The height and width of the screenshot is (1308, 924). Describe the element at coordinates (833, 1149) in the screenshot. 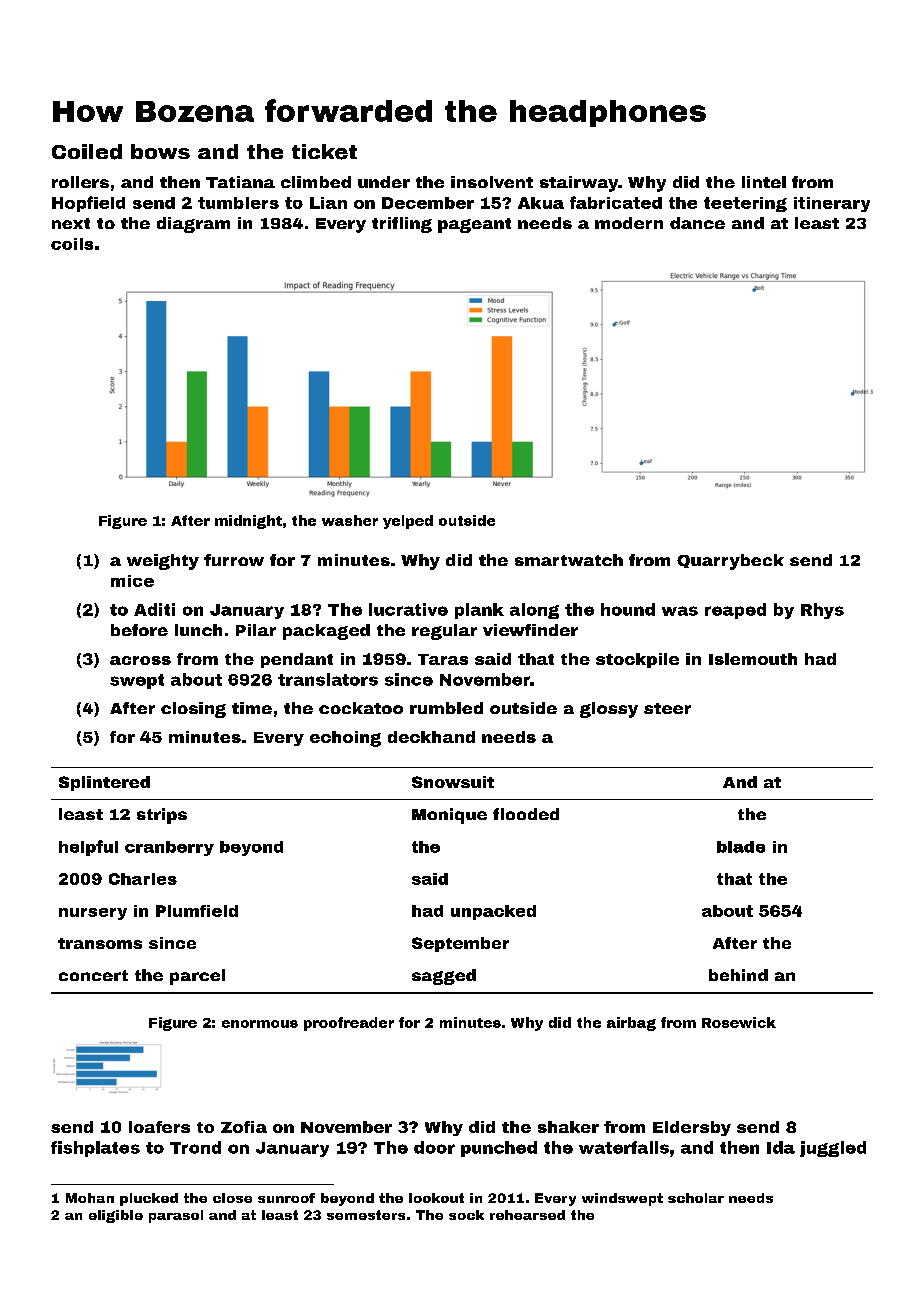

I see `juggled` at that location.
